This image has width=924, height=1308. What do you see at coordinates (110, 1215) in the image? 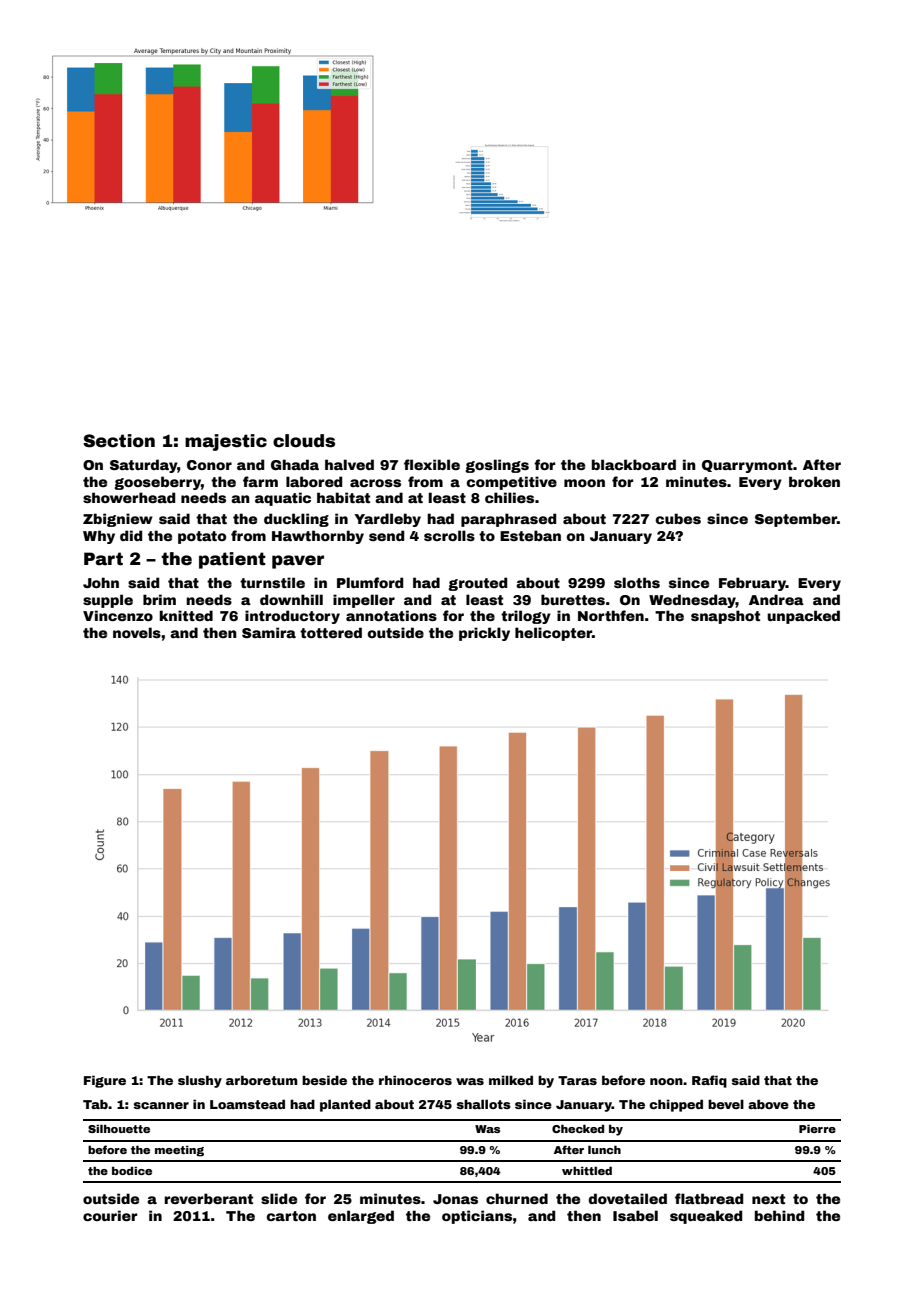
I see `courier` at bounding box center [110, 1215].
